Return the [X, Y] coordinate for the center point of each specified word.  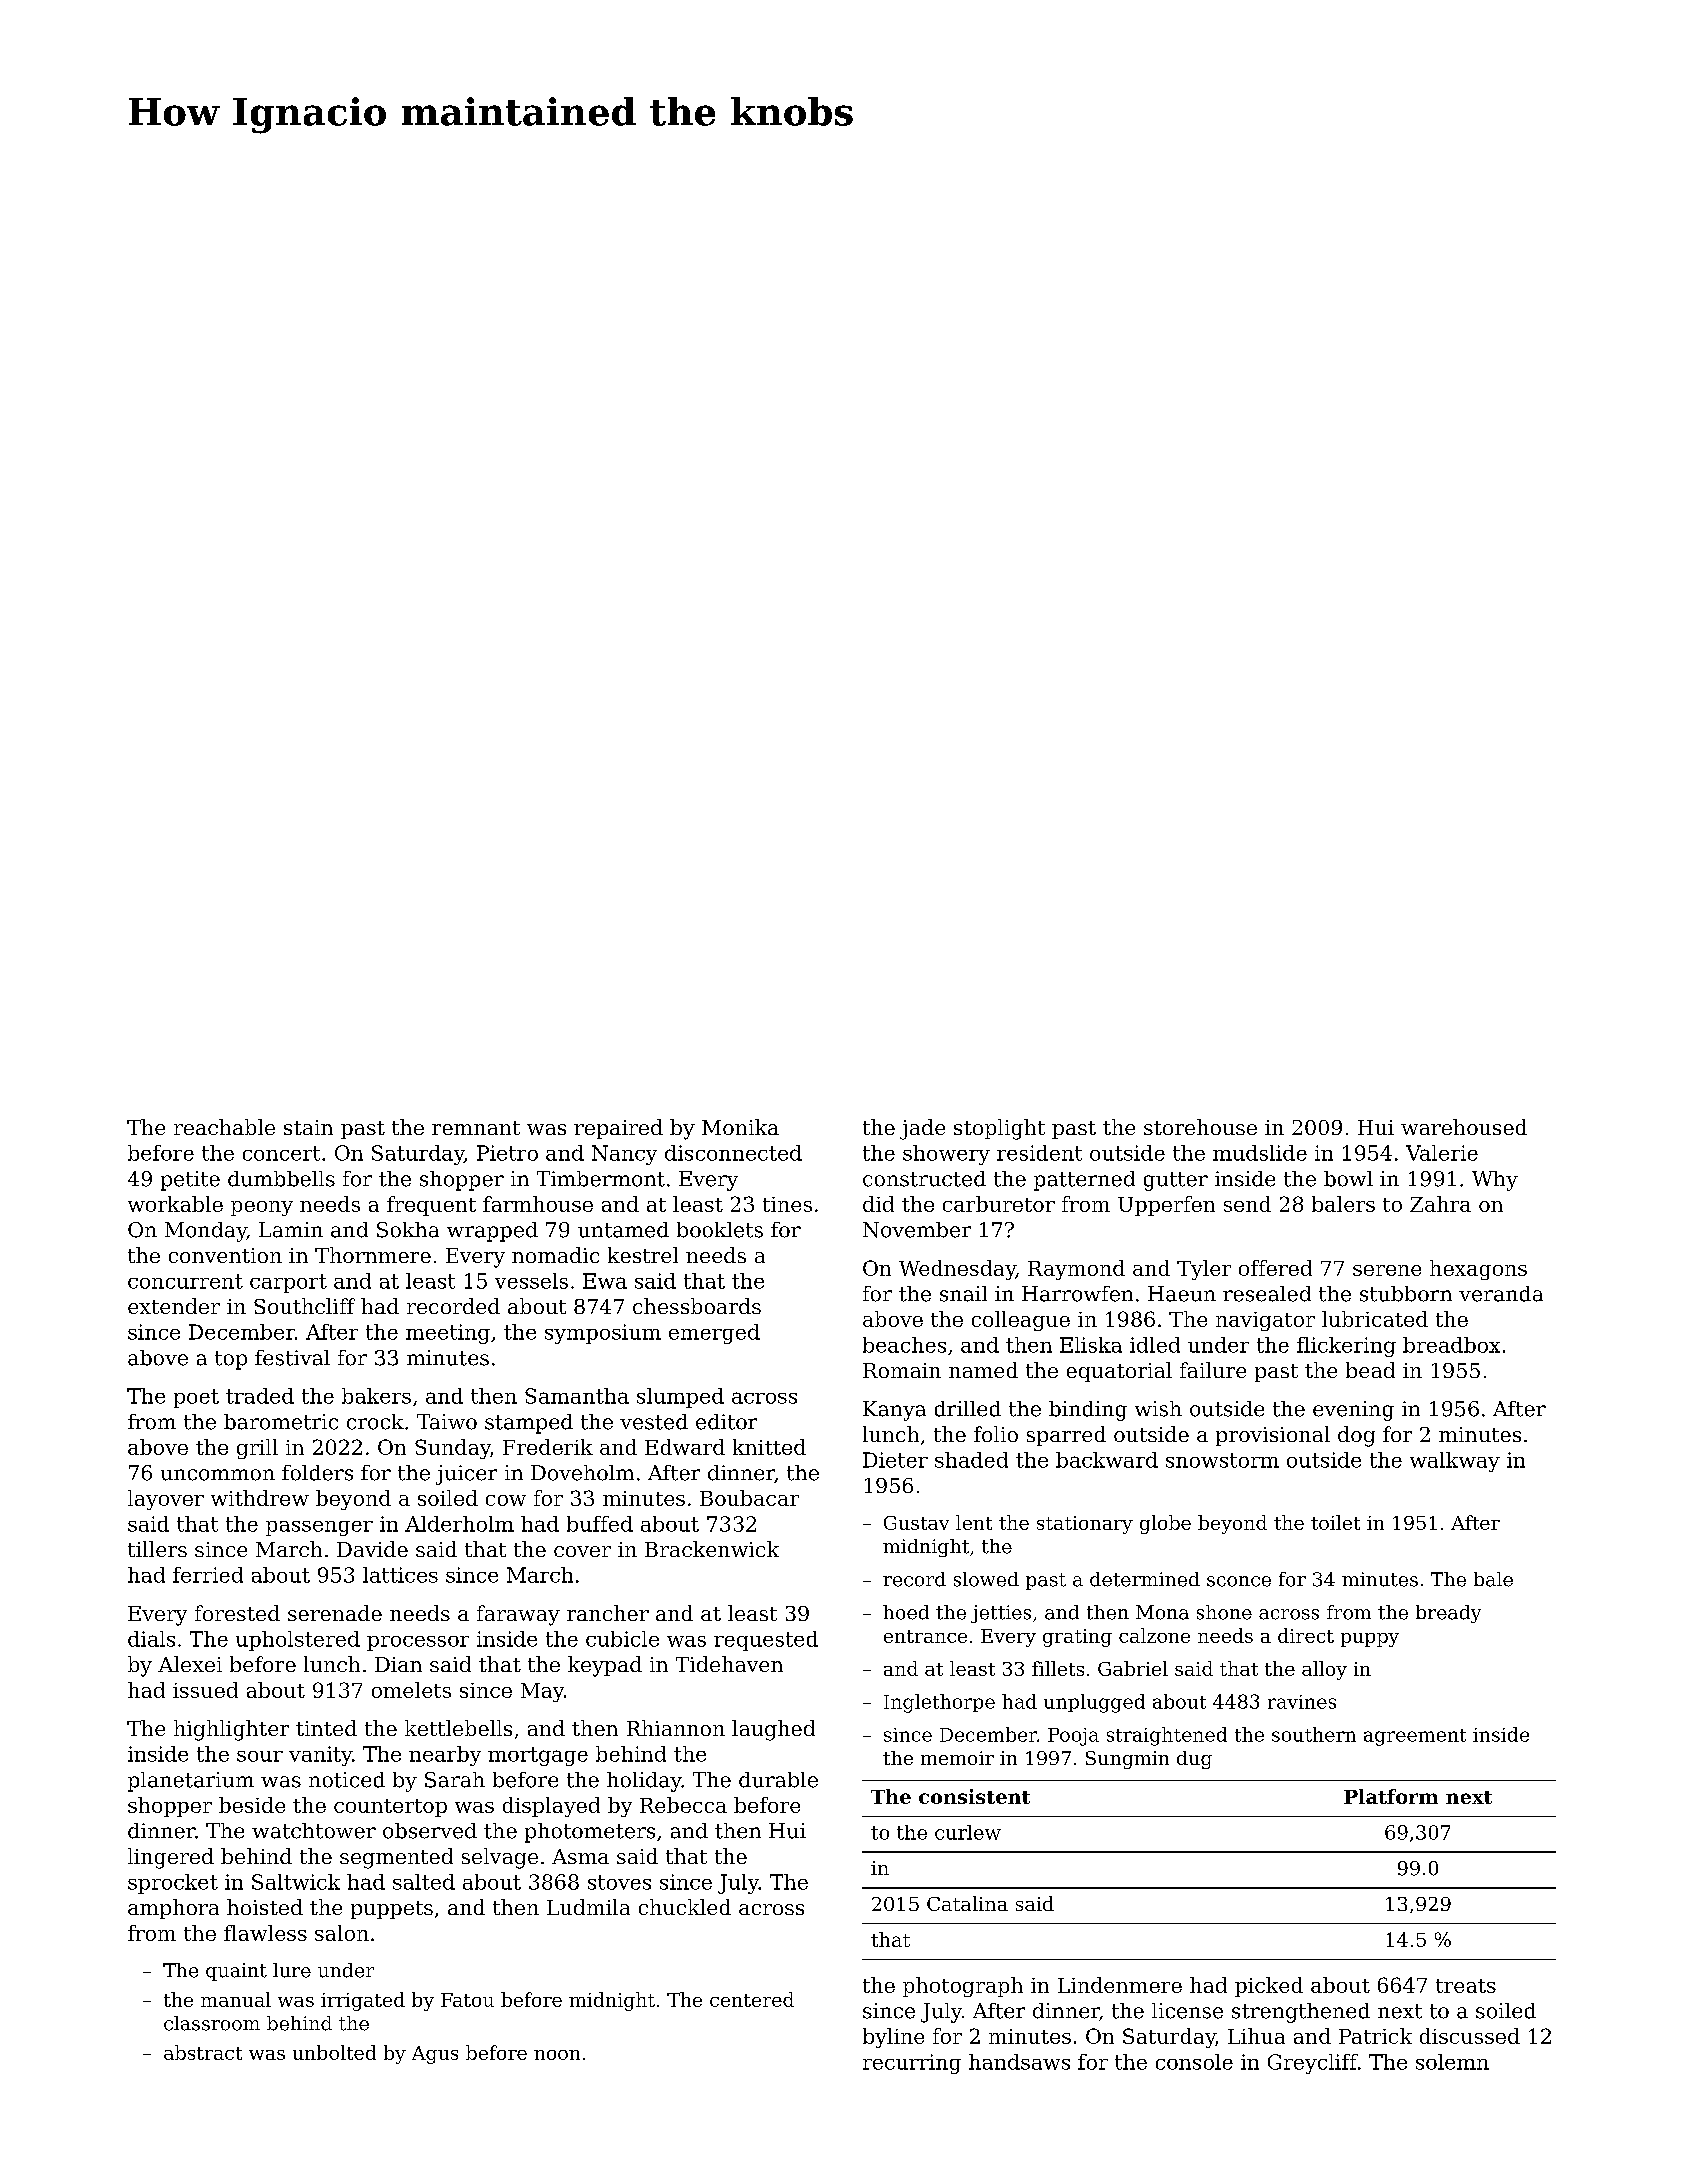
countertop [390, 1808]
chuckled [685, 1907]
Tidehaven [729, 1664]
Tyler [1204, 1270]
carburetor [999, 1204]
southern [1314, 1734]
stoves [619, 1882]
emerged [714, 1334]
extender [174, 1306]
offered [1275, 1268]
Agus [435, 2055]
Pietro [507, 1153]
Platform [1391, 1796]
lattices [400, 1575]
